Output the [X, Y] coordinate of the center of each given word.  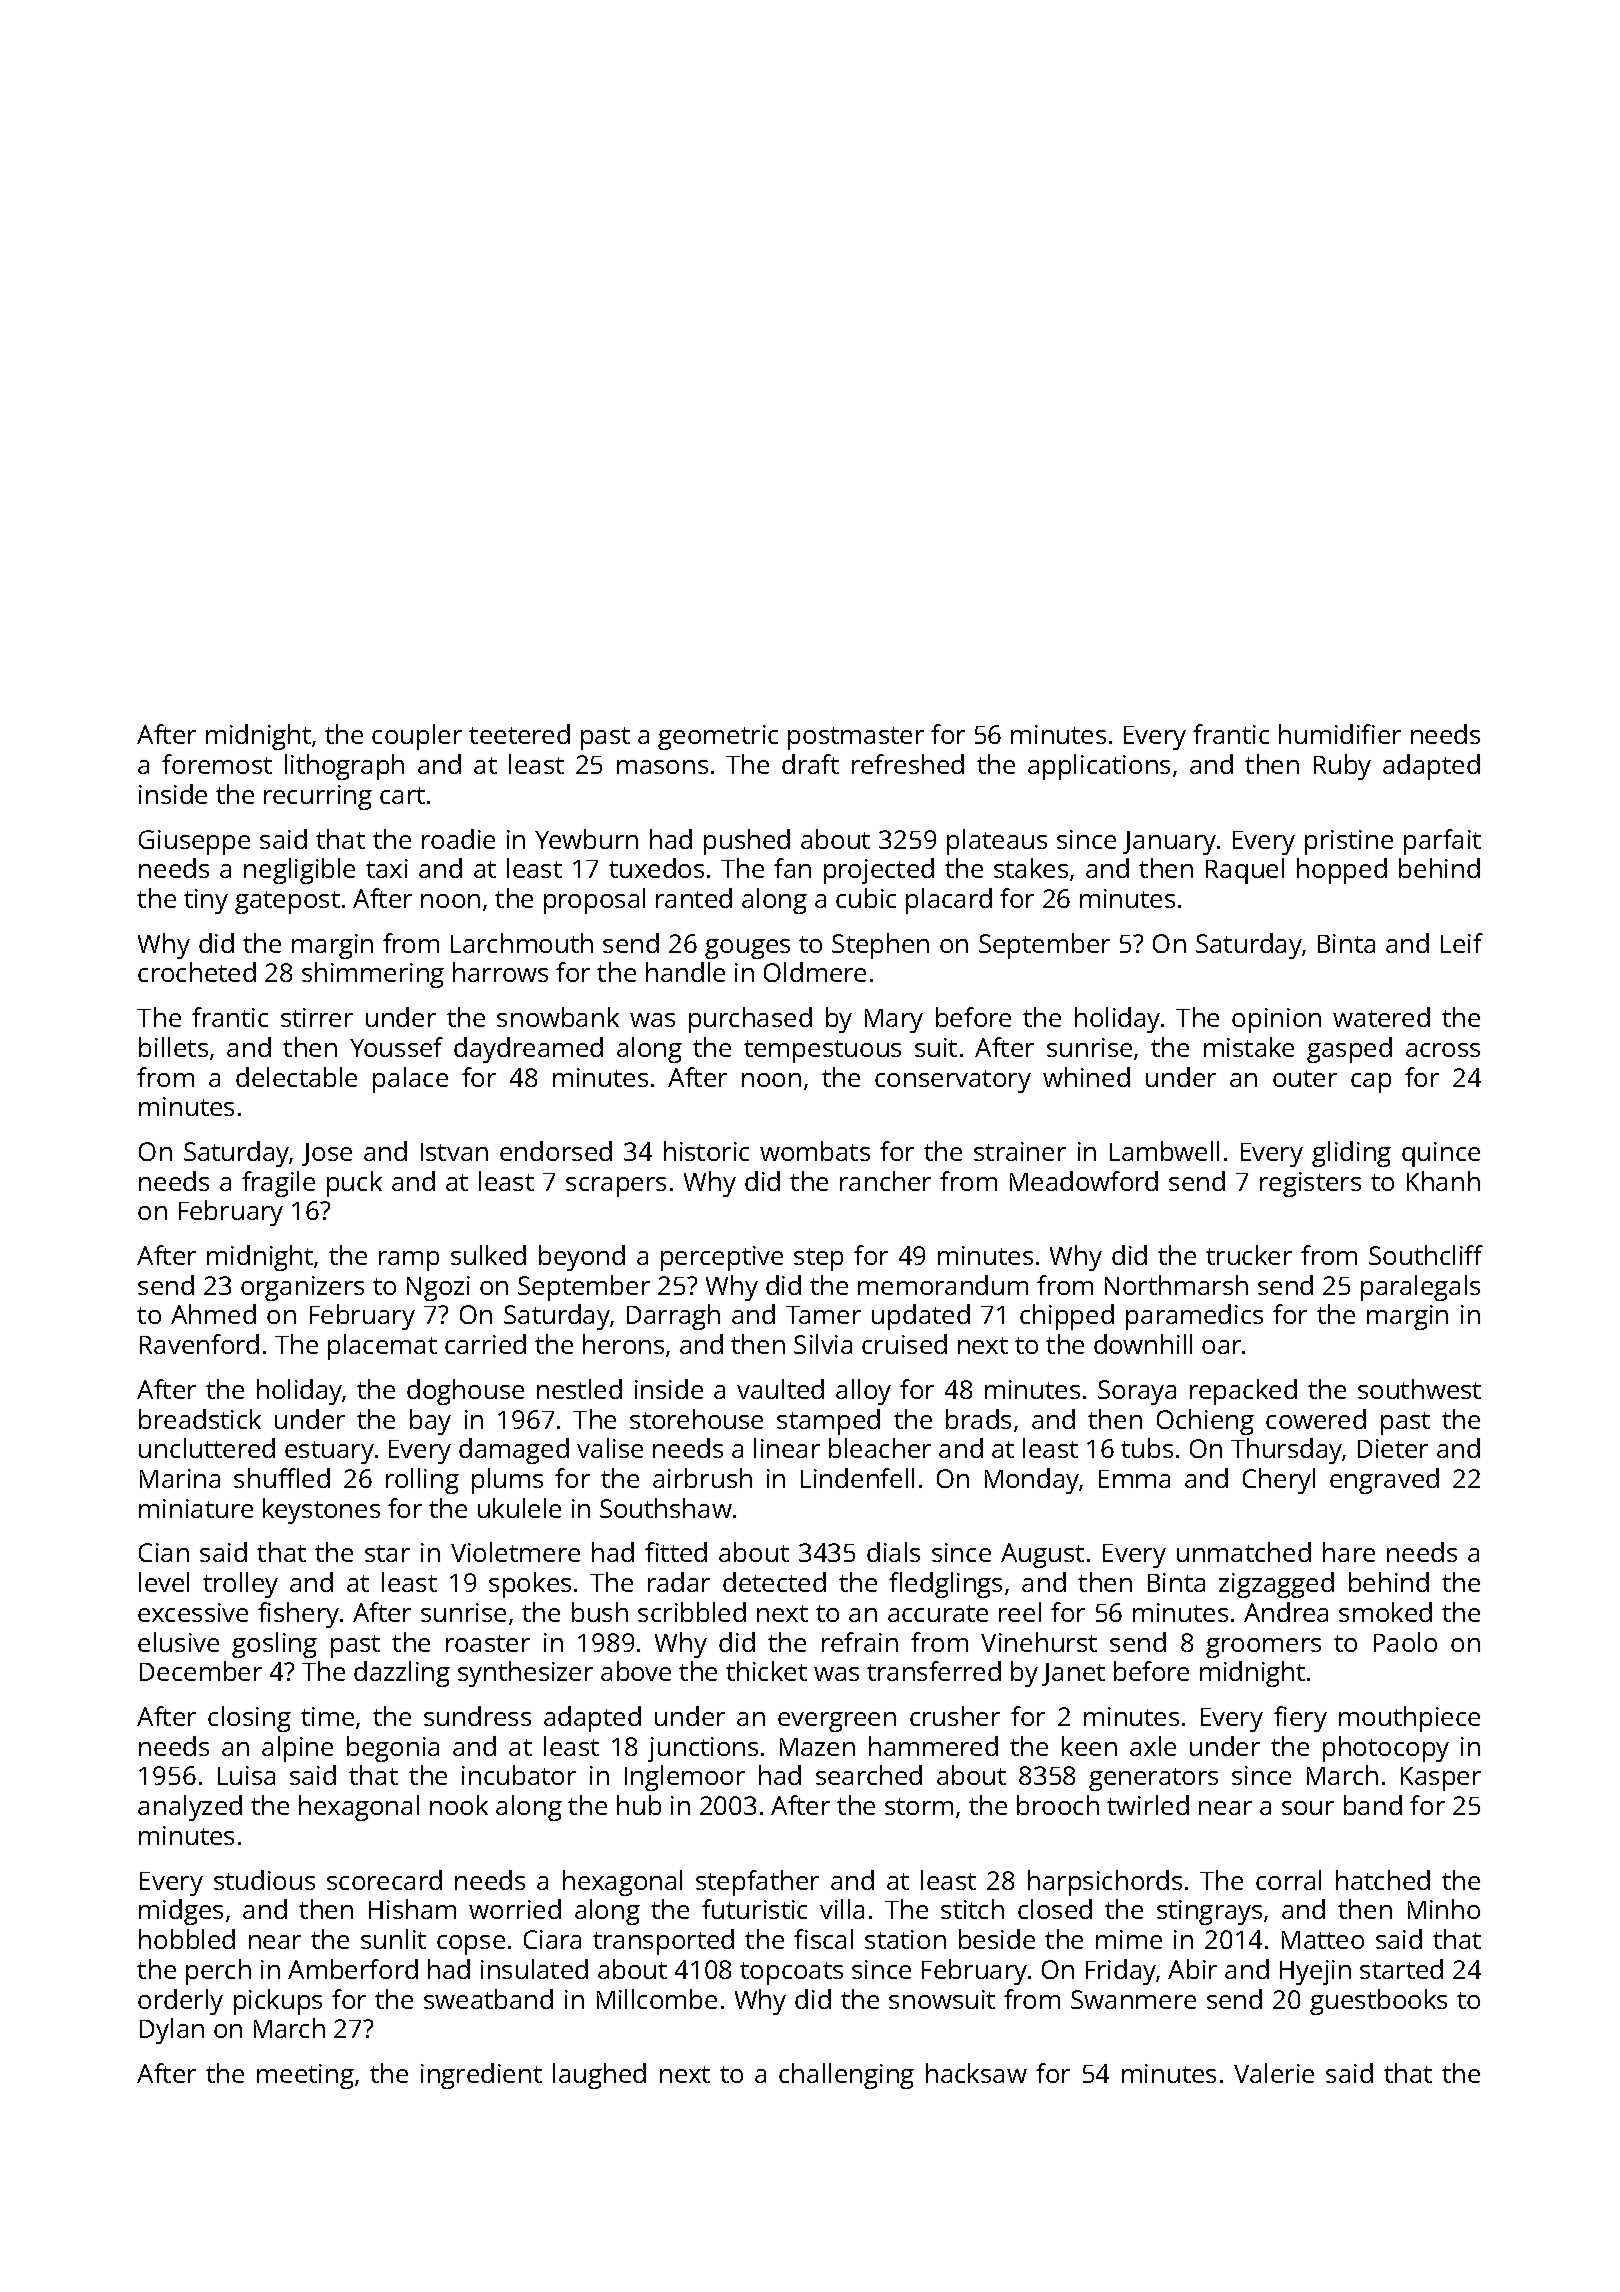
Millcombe [657, 1999]
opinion [1276, 1020]
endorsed [556, 1151]
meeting [305, 2076]
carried [485, 1344]
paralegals [1420, 1288]
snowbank [558, 1017]
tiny [206, 901]
